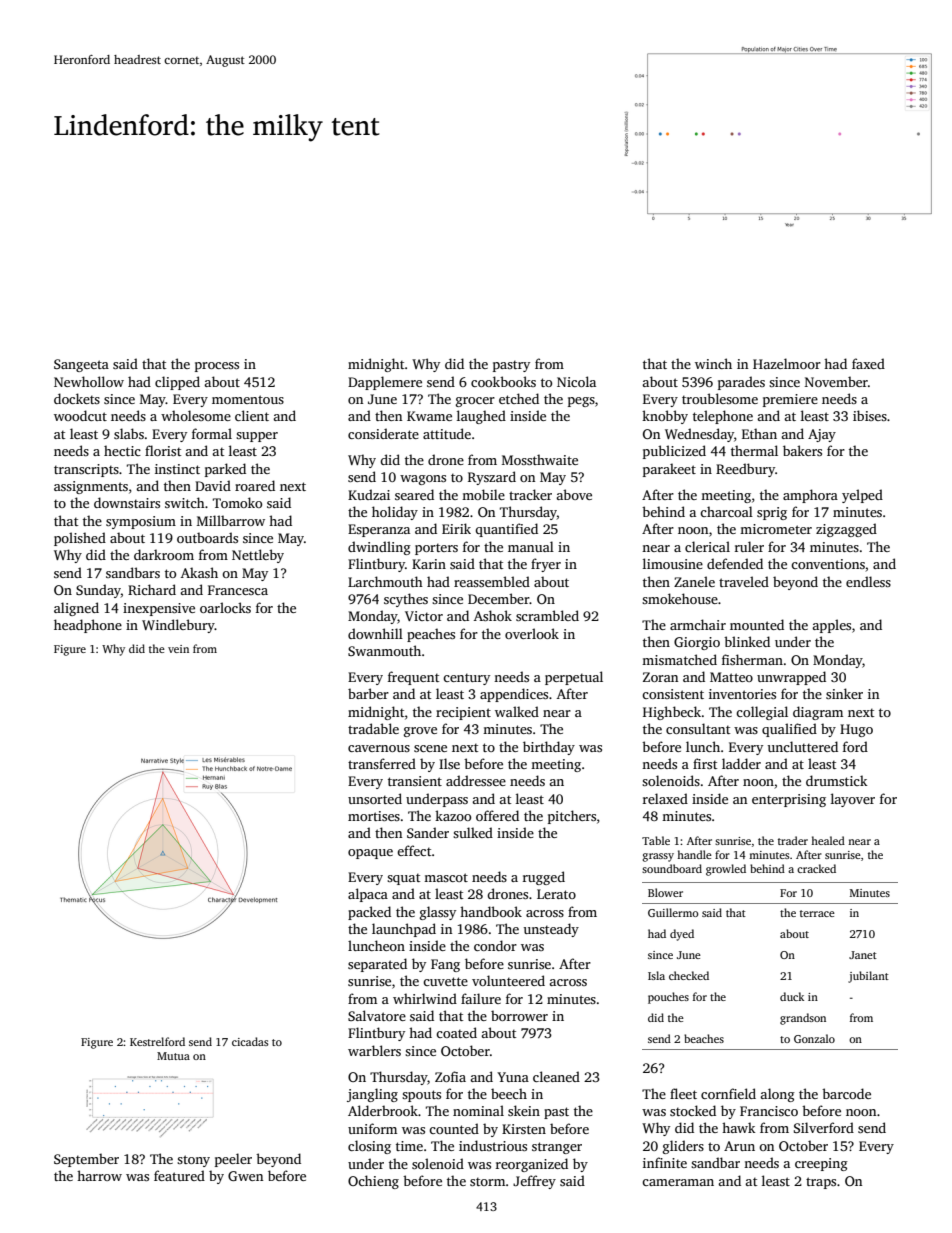 This screenshot has width=952, height=1233. What do you see at coordinates (868, 363) in the screenshot?
I see `faxed` at bounding box center [868, 363].
